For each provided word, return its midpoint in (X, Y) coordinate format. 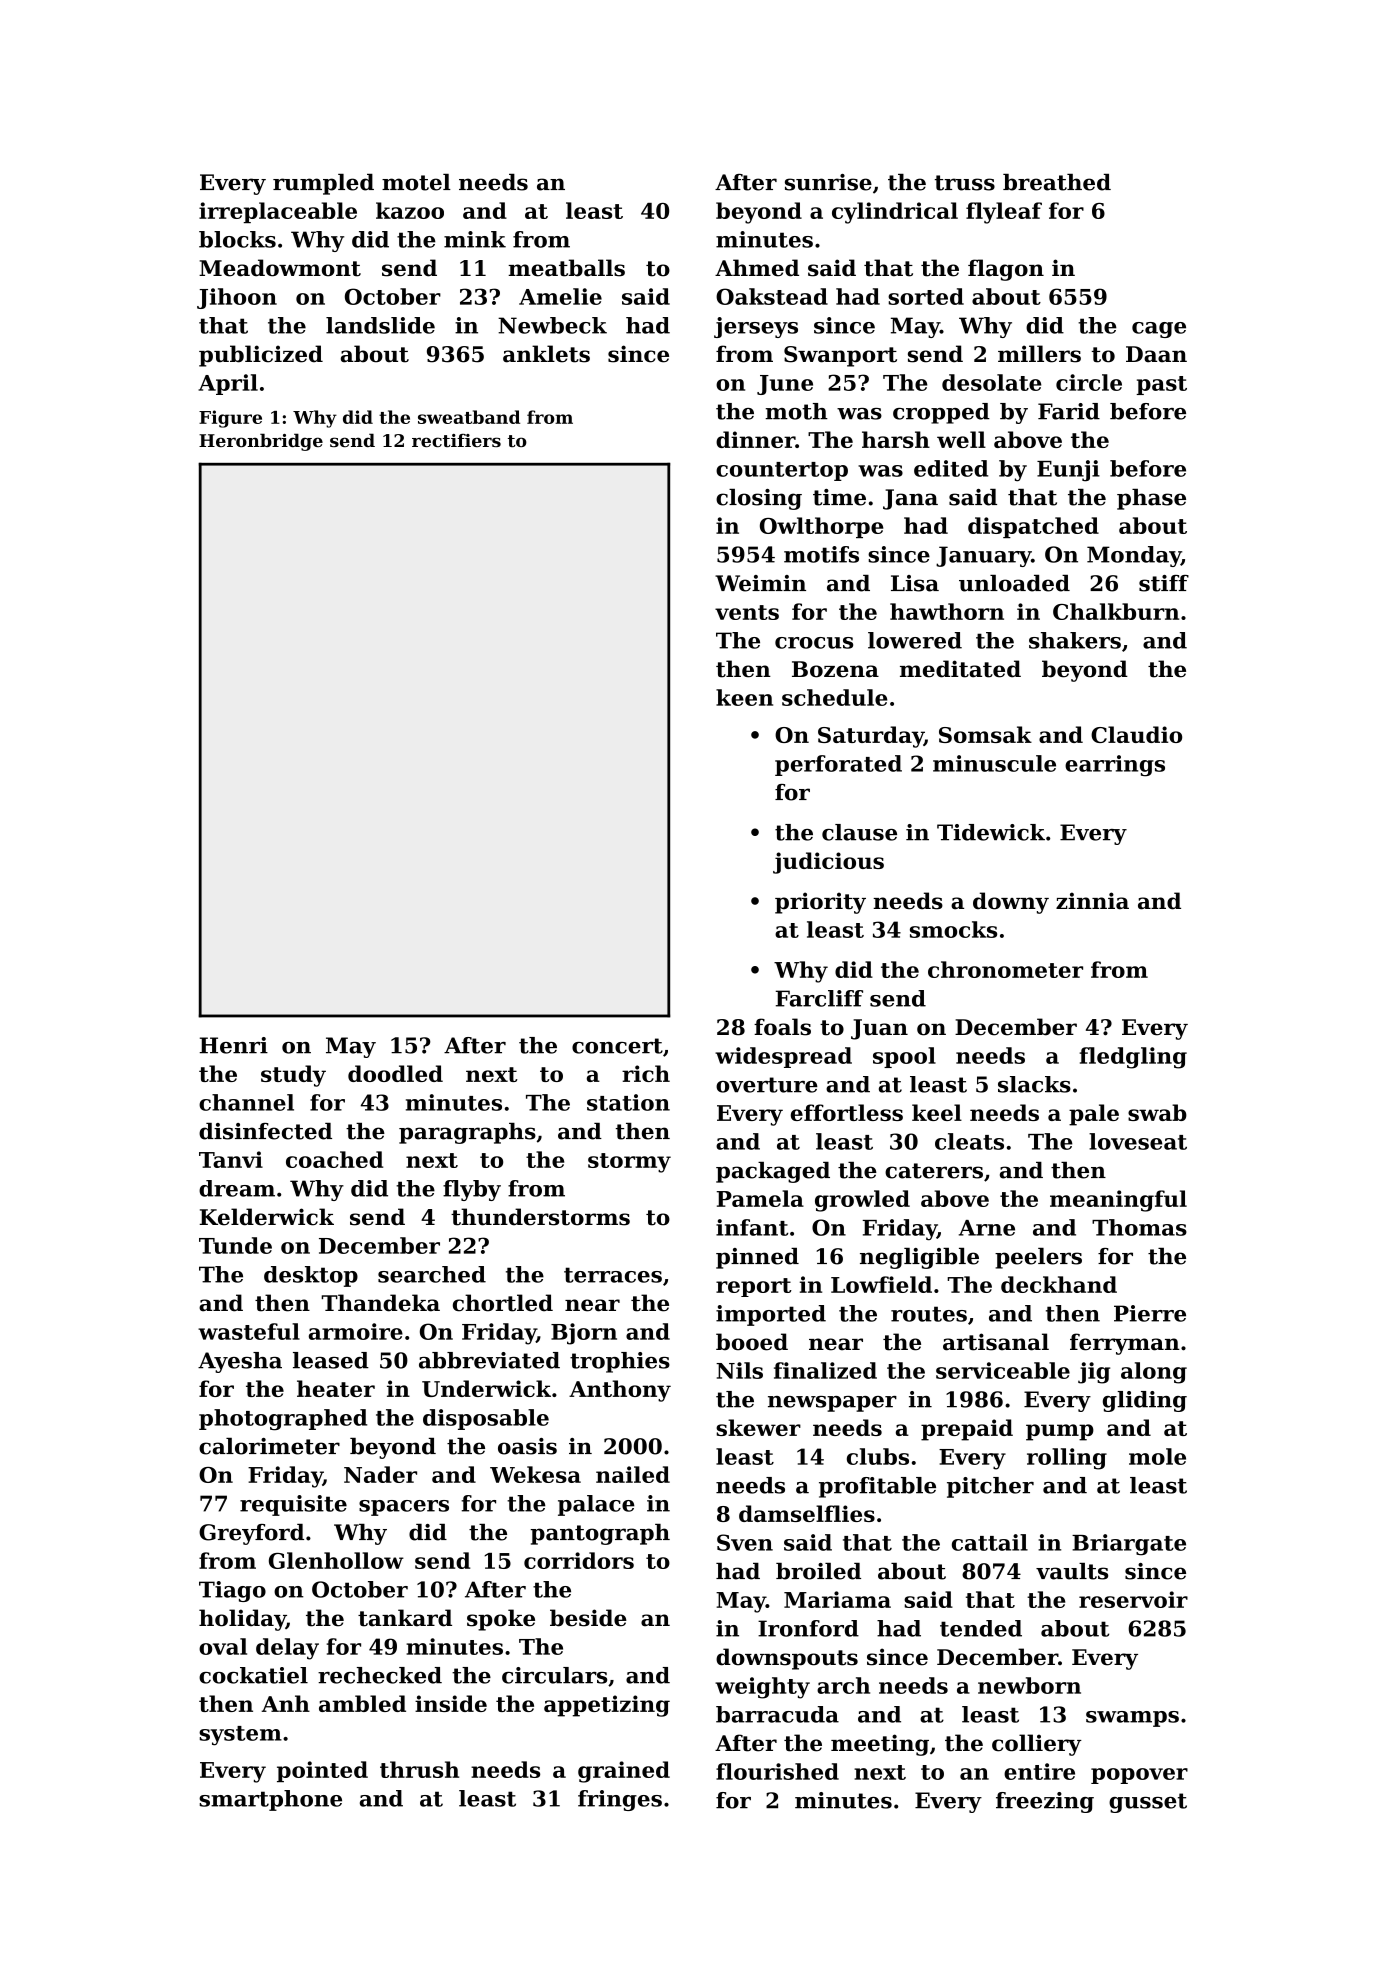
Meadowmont (280, 268)
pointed (322, 1771)
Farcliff (819, 998)
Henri (234, 1045)
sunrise (828, 182)
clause (859, 832)
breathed (1057, 182)
